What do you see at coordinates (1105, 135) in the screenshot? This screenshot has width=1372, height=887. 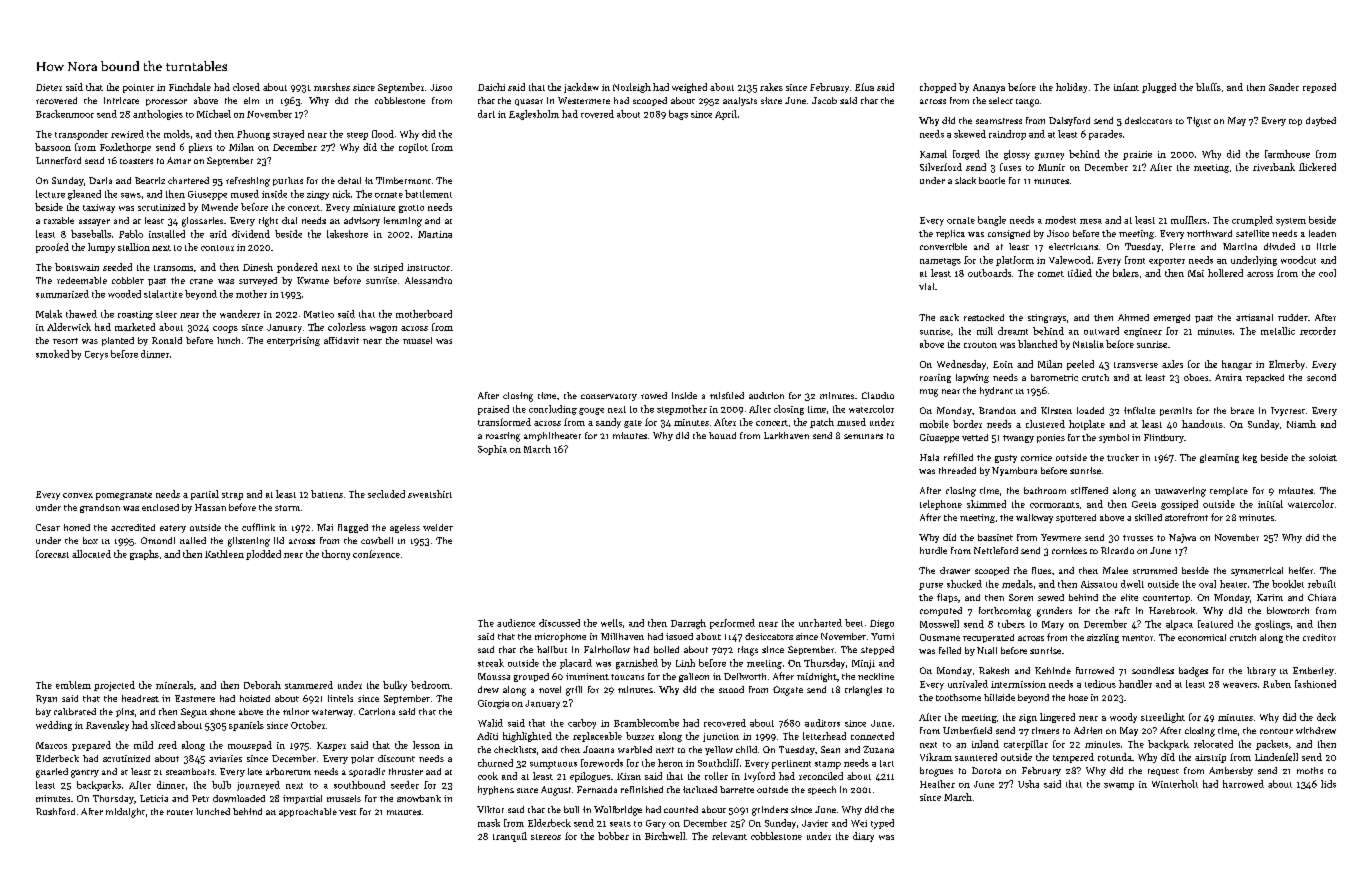 I see `parades` at bounding box center [1105, 135].
